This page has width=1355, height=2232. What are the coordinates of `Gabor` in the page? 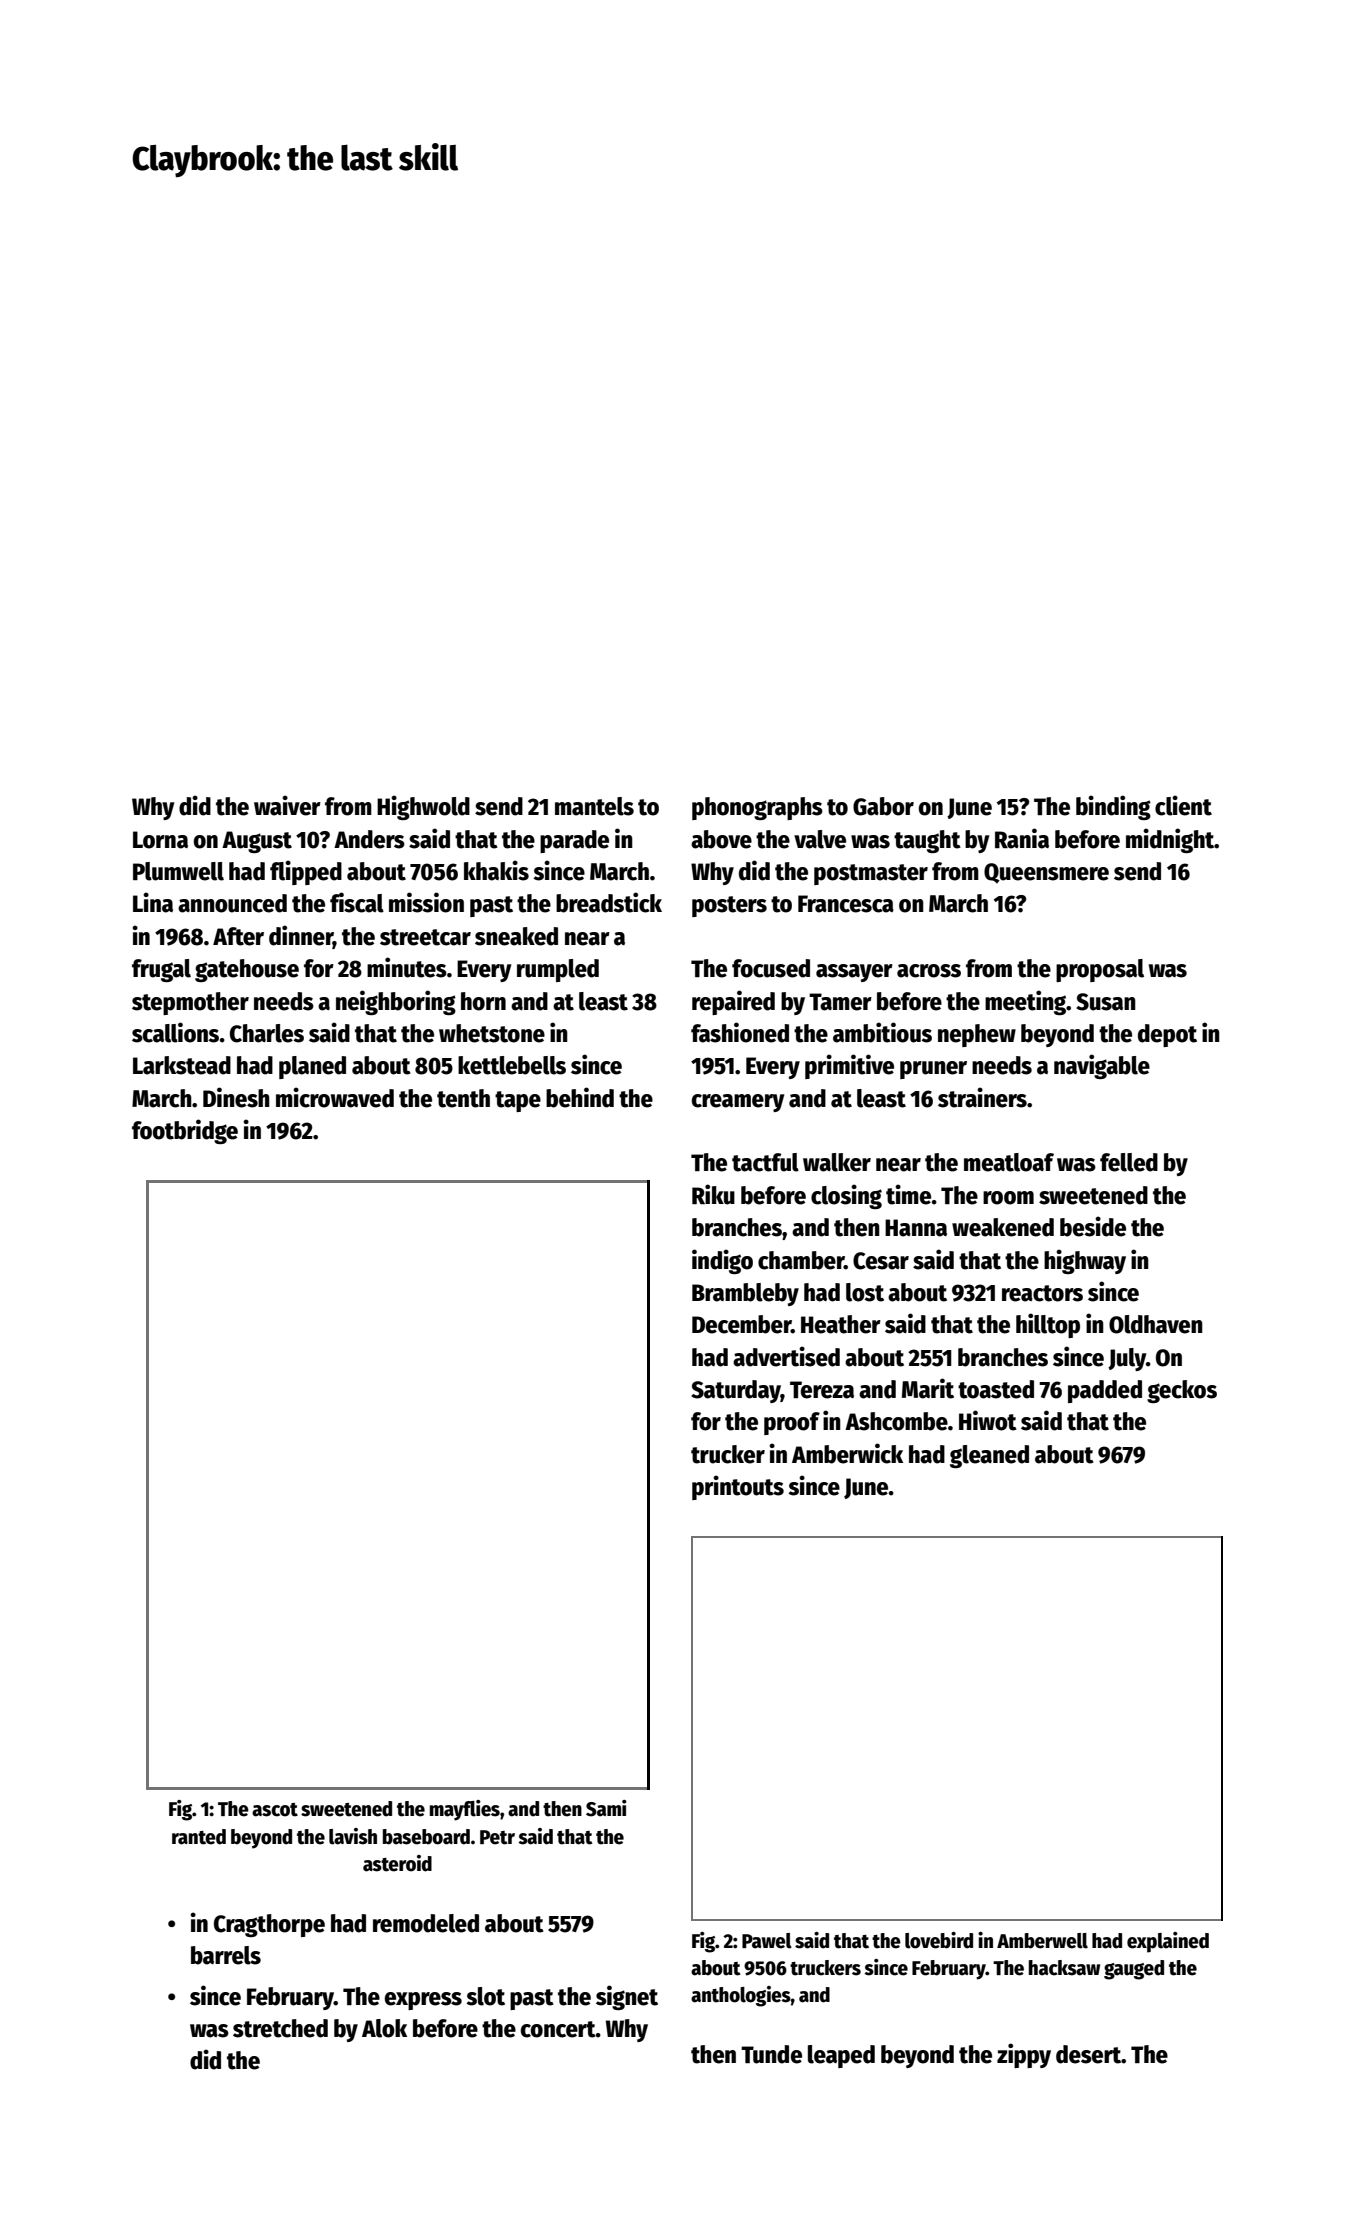 It's located at (883, 806).
